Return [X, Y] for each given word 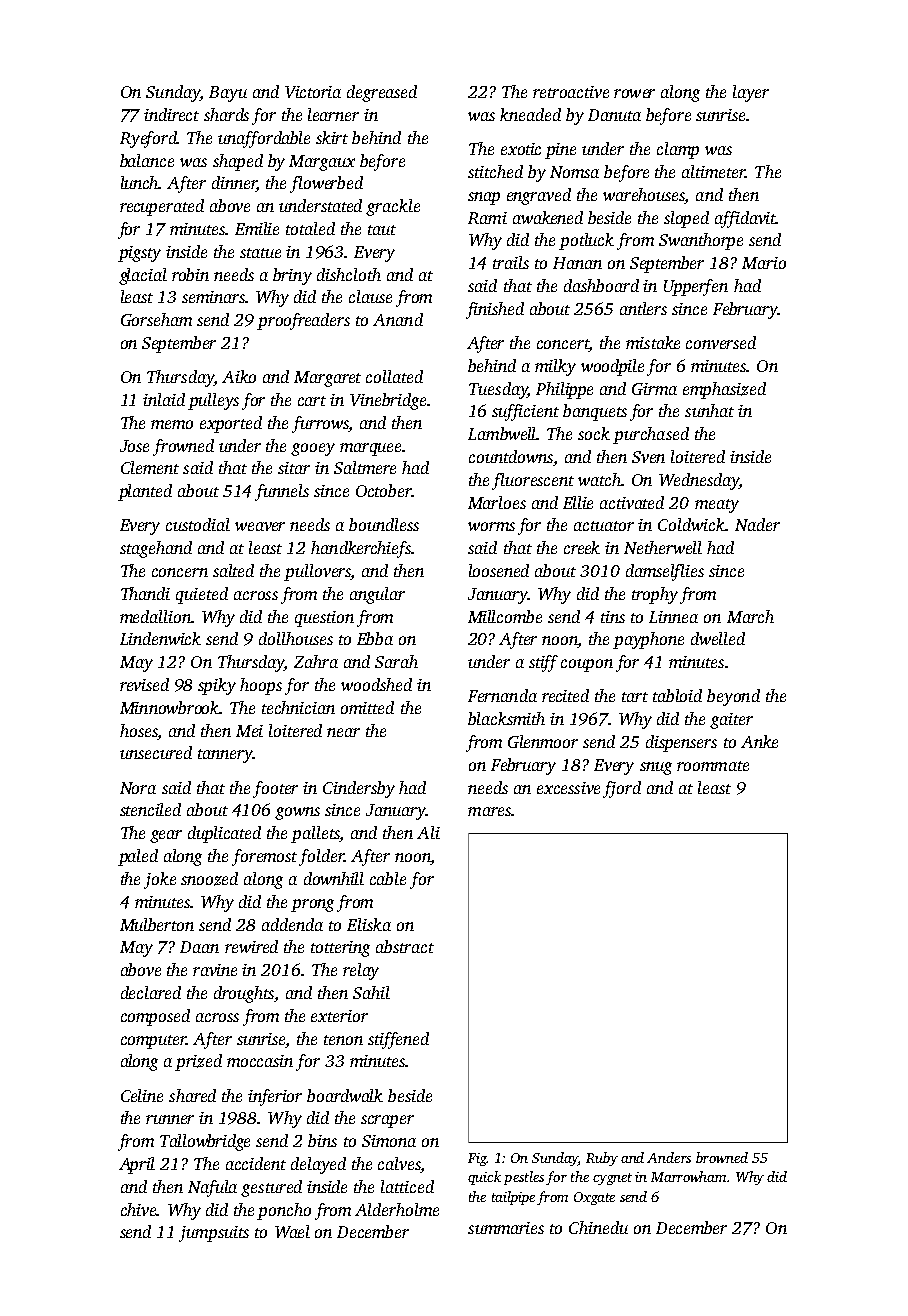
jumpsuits [214, 1234]
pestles [524, 1178]
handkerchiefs [361, 549]
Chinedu [598, 1227]
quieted [202, 595]
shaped [238, 162]
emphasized [724, 390]
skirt [332, 137]
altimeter [713, 171]
